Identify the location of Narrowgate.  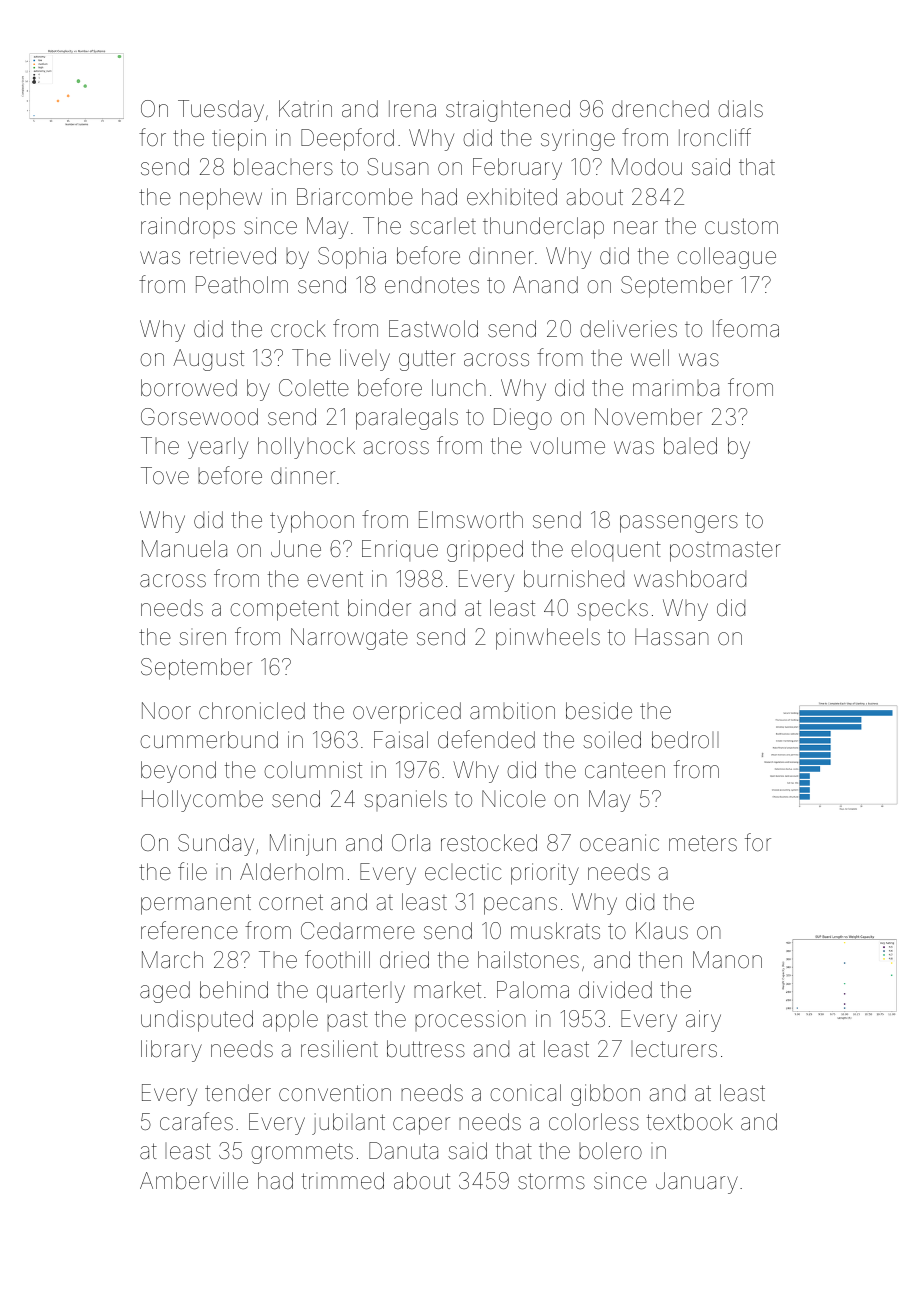
(349, 639).
